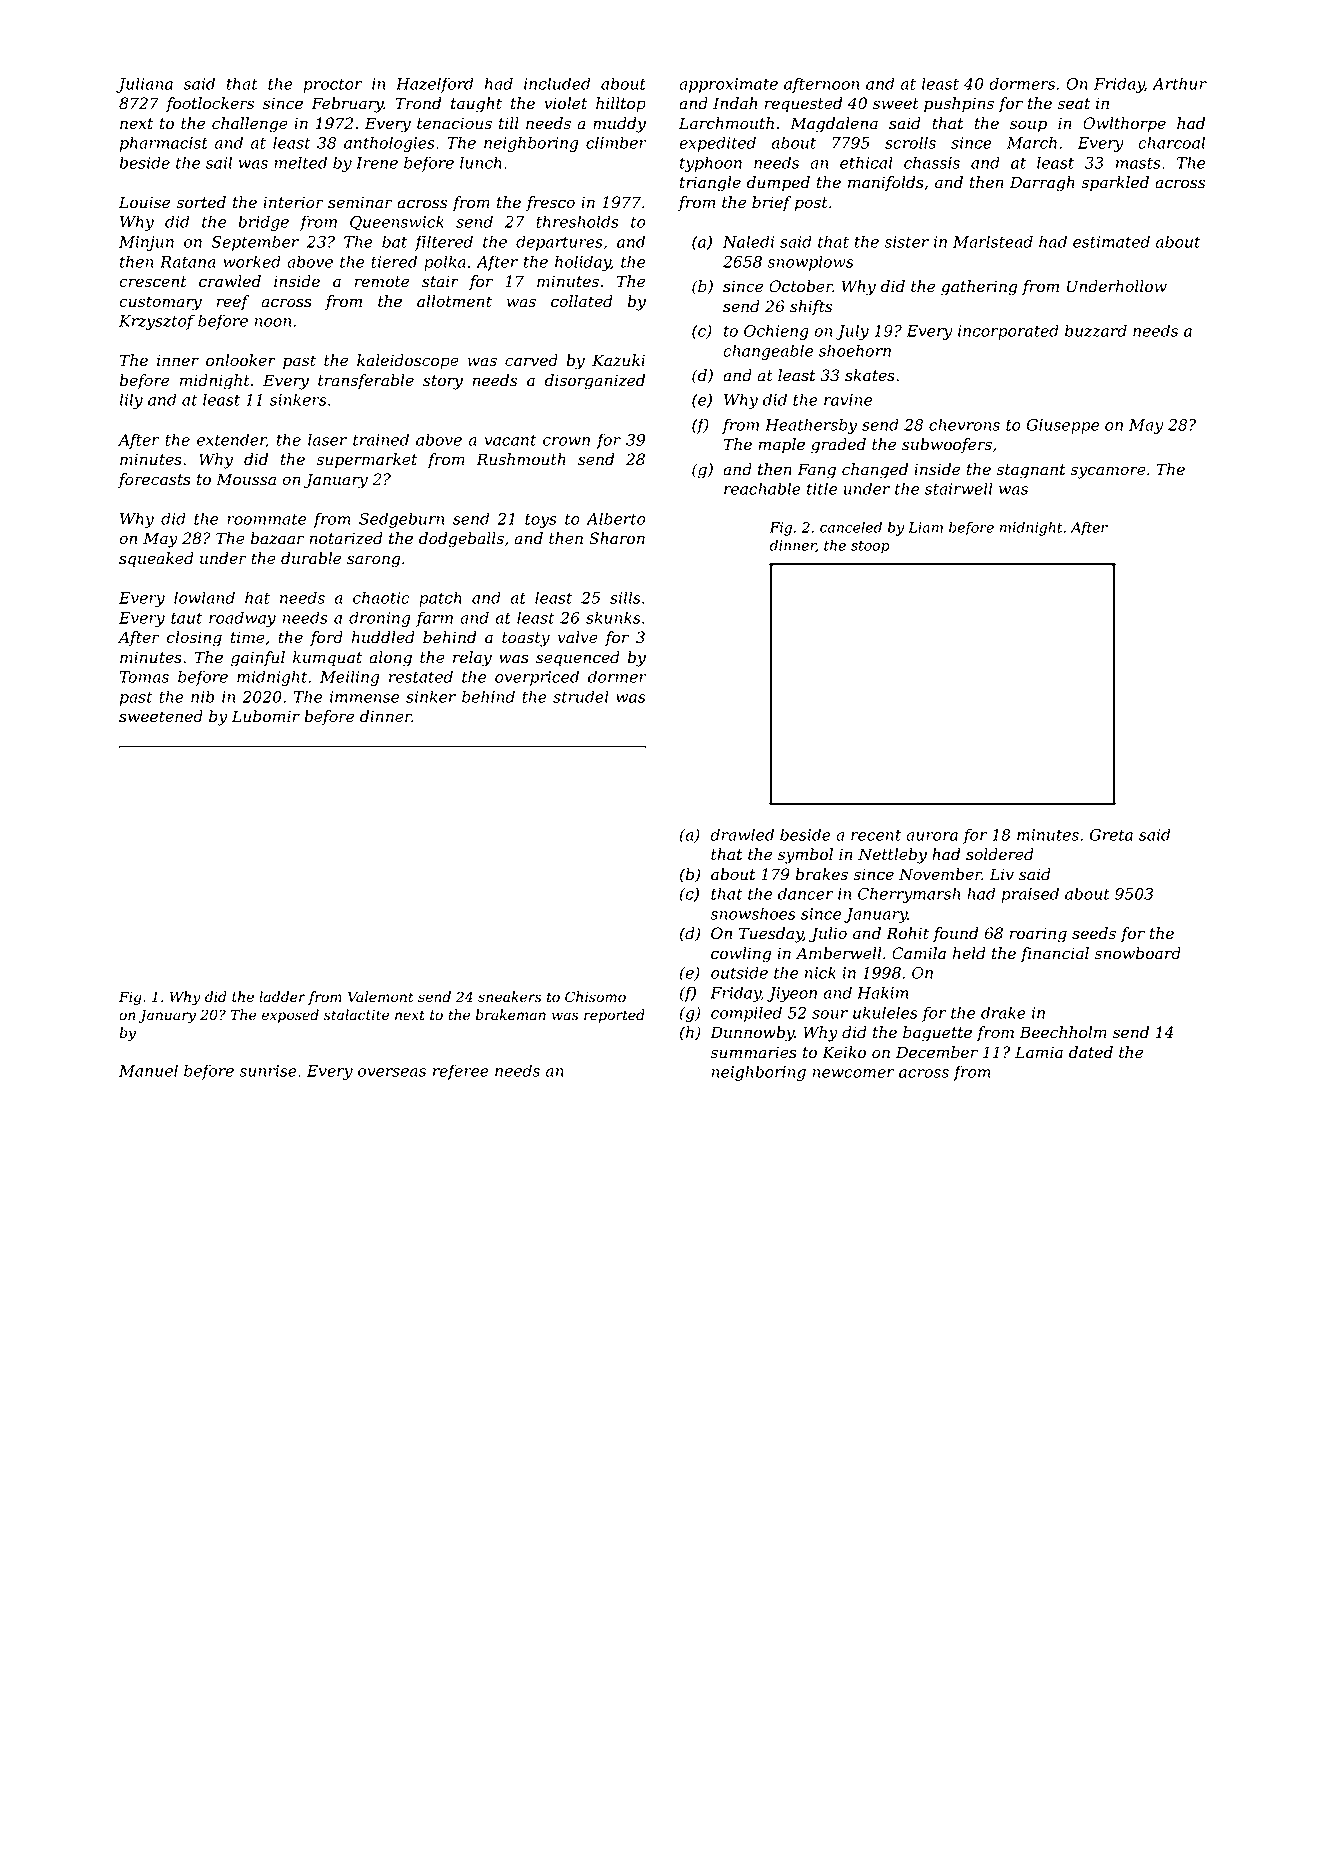 Image resolution: width=1325 pixels, height=1873 pixels. What do you see at coordinates (248, 637) in the page?
I see `time` at bounding box center [248, 637].
